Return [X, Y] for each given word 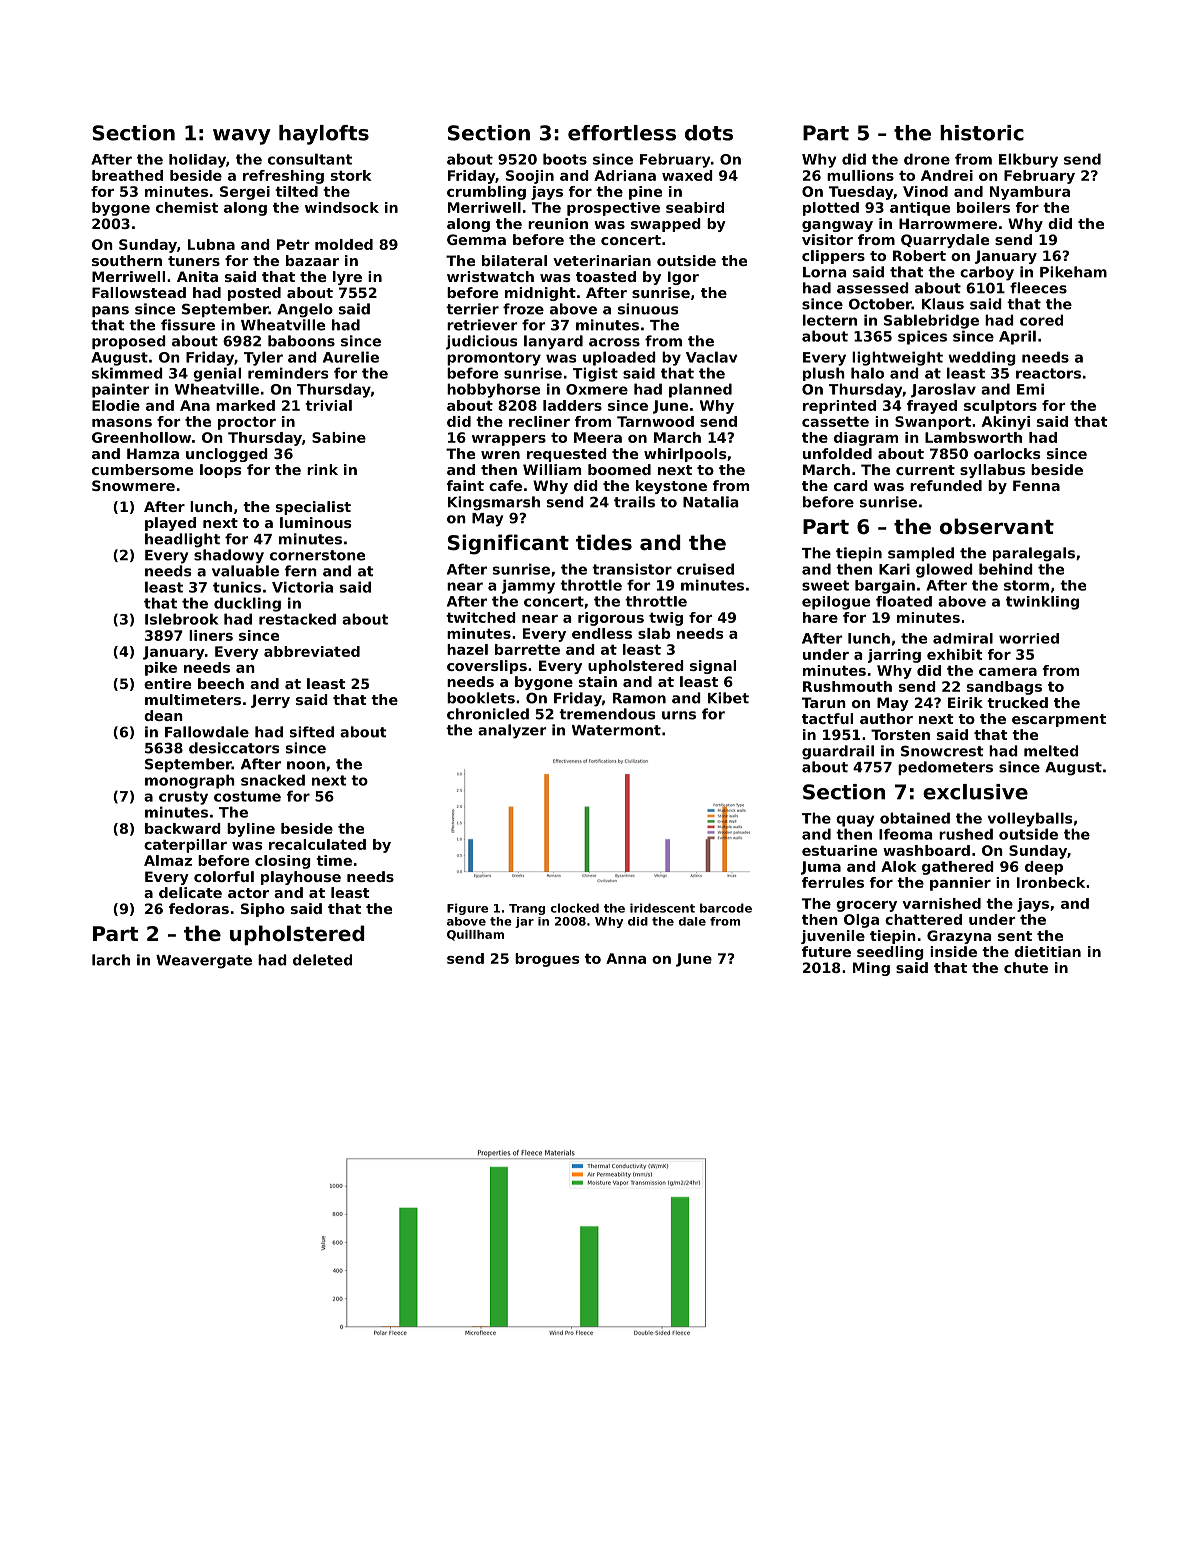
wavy [242, 137]
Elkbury [1028, 160]
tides [604, 542]
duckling [247, 604]
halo [867, 373]
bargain [885, 587]
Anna [626, 958]
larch [111, 960]
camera [1008, 672]
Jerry [270, 701]
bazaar [312, 260]
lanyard [553, 342]
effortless [622, 133]
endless [602, 633]
